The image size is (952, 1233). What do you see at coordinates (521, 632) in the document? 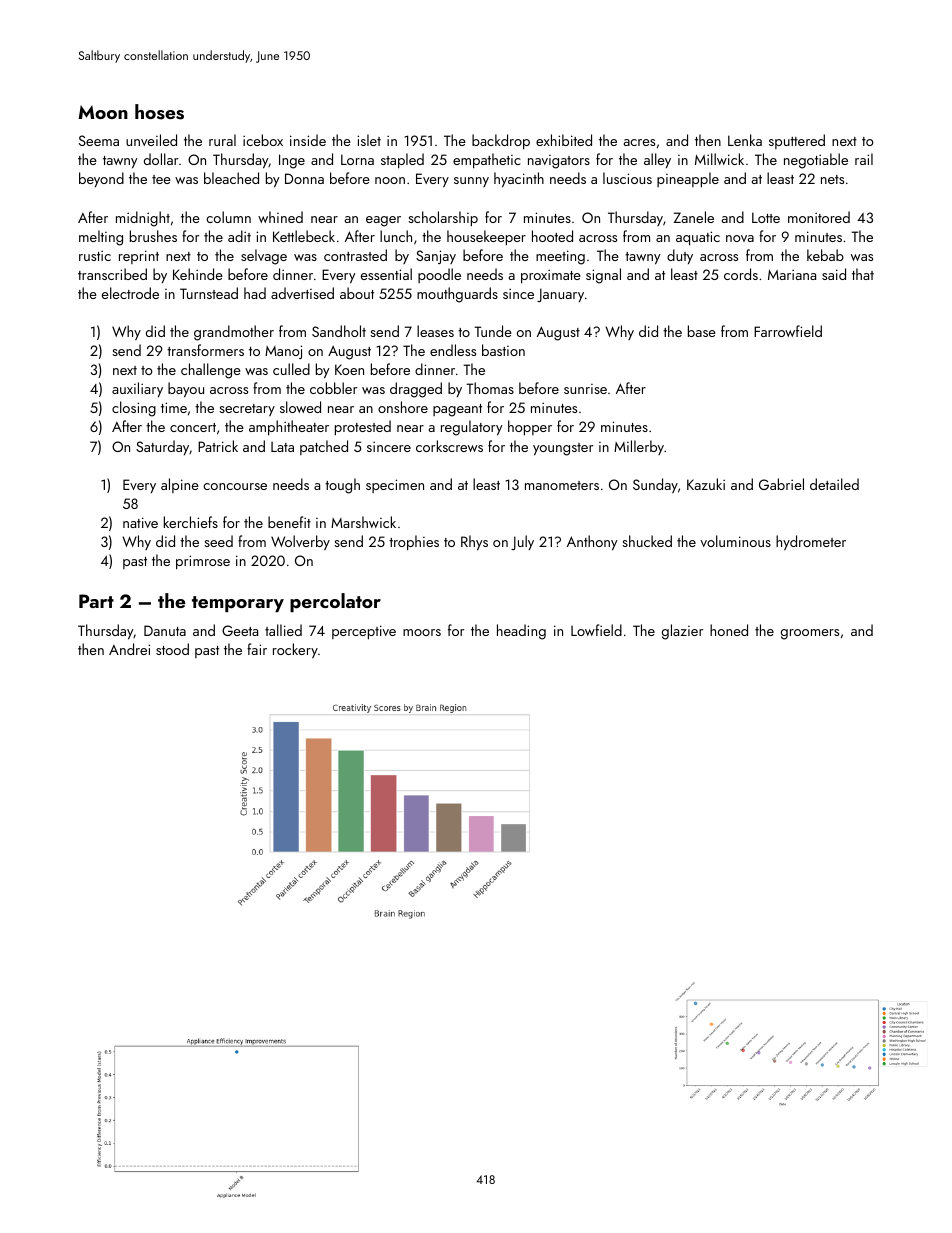
I see `heading` at bounding box center [521, 632].
